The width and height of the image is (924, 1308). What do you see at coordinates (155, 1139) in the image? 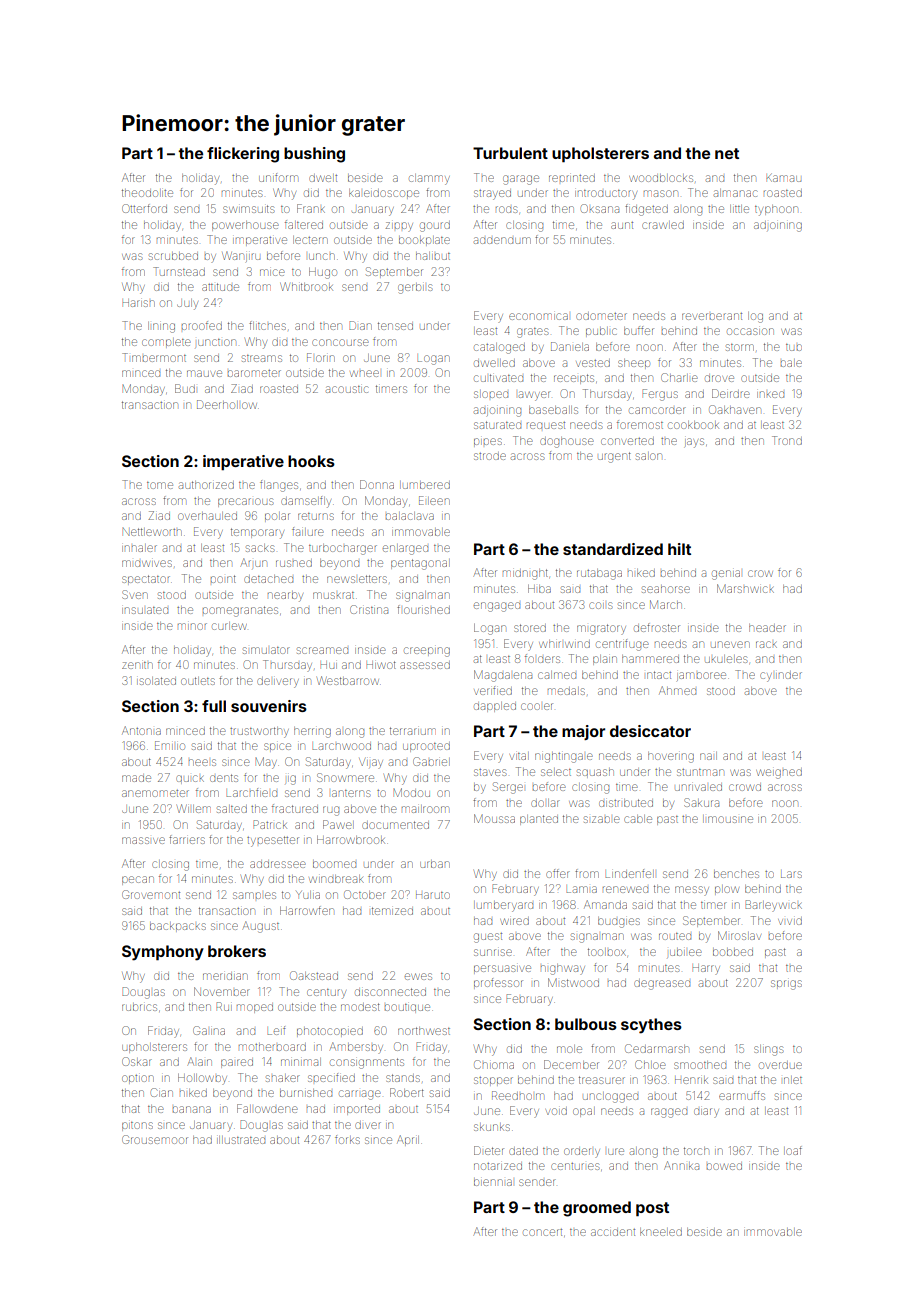
I see `Grousemoor` at bounding box center [155, 1139].
